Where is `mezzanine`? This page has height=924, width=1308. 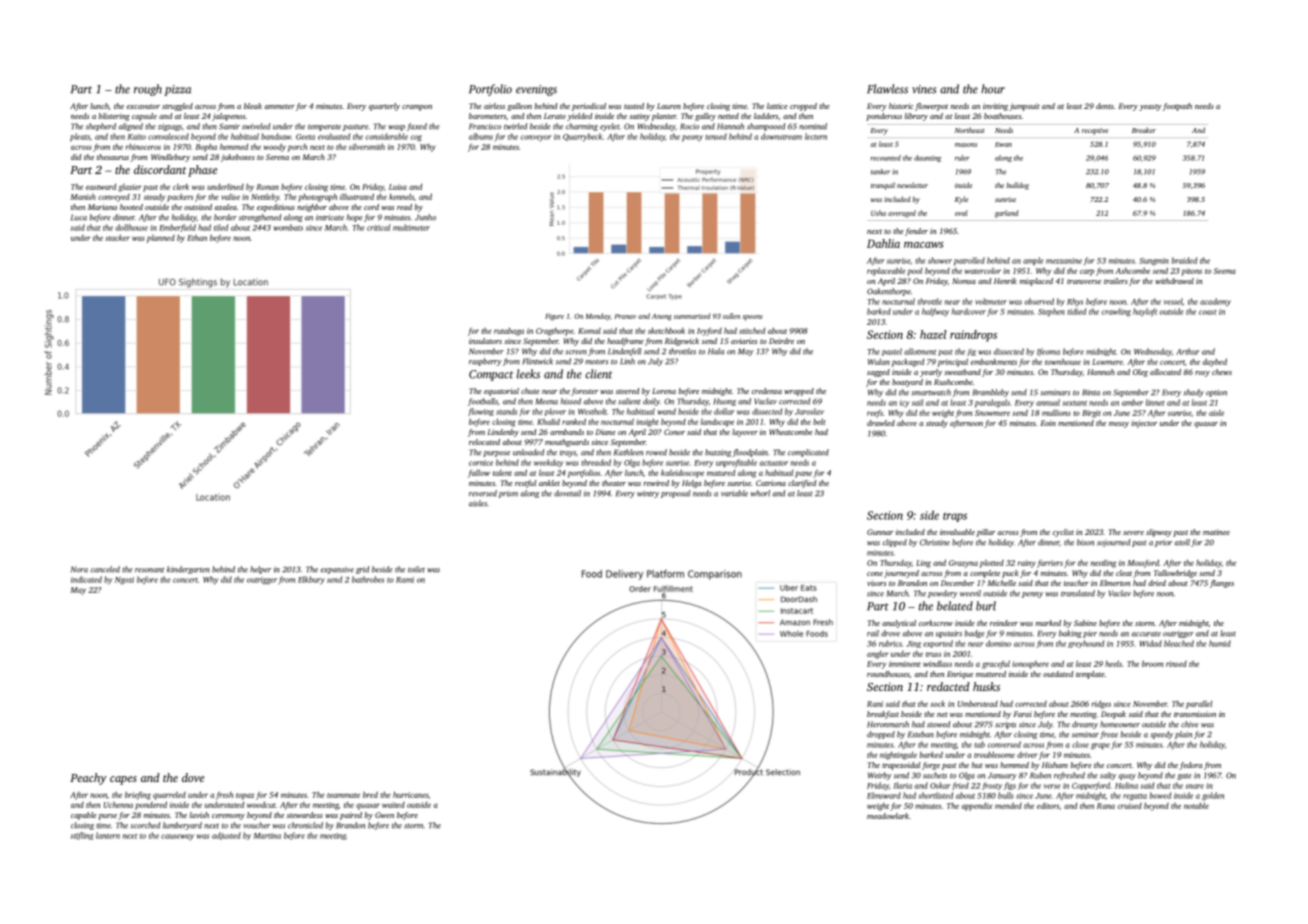
mezzanine is located at coordinates (1064, 261).
